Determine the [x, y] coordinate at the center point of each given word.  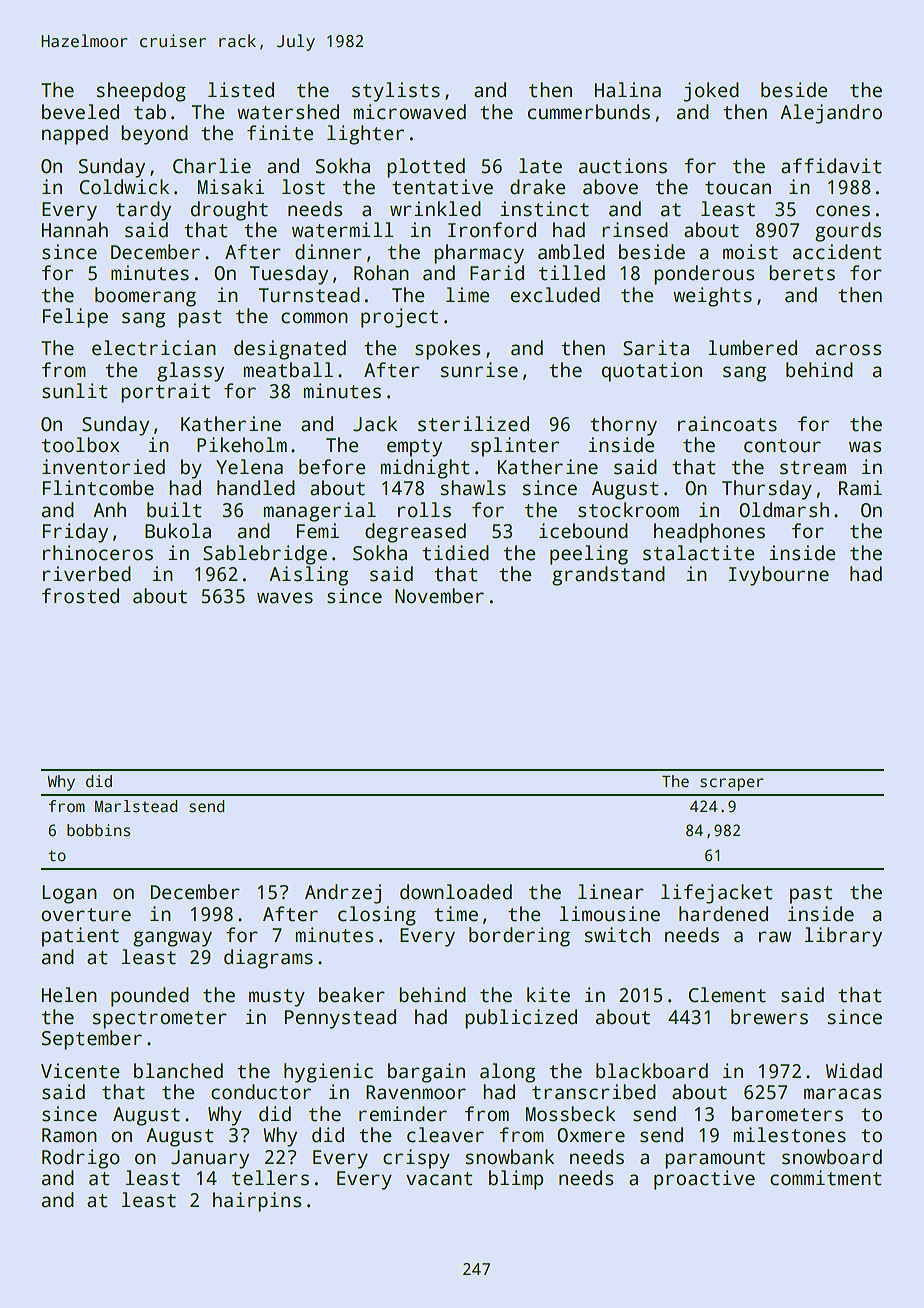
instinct [544, 209]
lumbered [752, 348]
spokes [447, 350]
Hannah [75, 230]
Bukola [178, 531]
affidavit [831, 166]
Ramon [69, 1135]
